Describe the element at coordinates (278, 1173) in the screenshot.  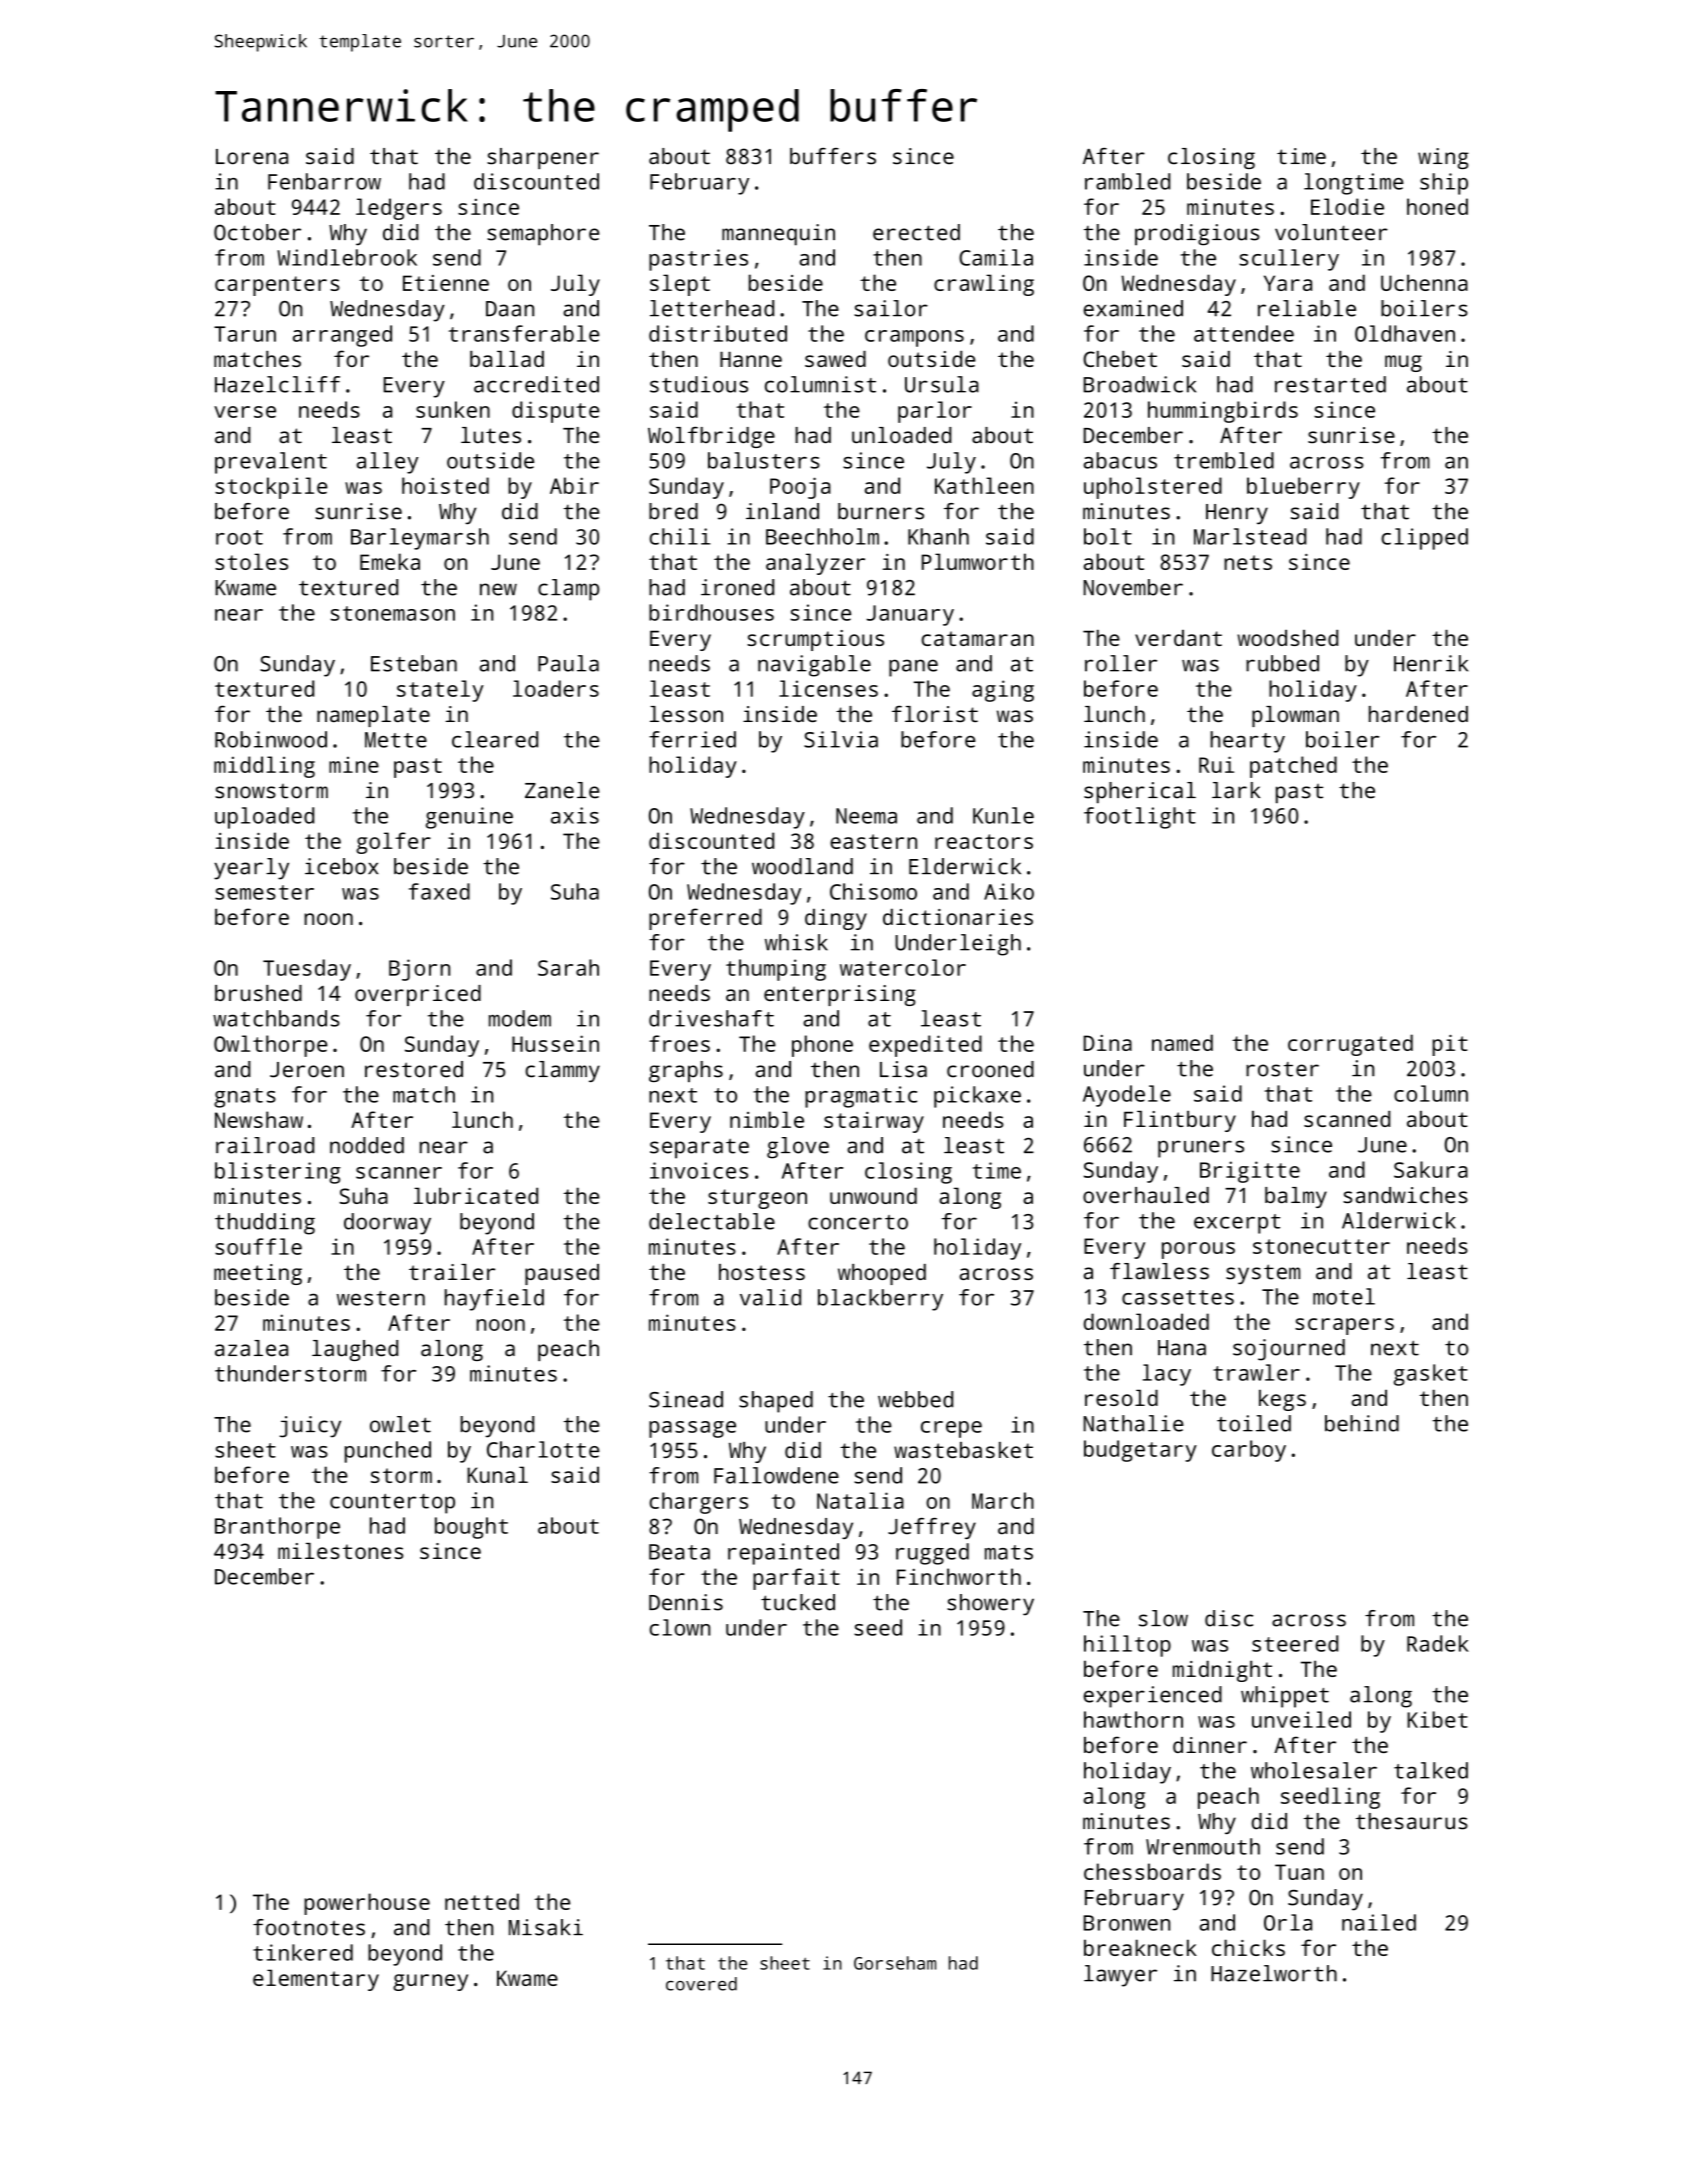
I see `blistering` at that location.
